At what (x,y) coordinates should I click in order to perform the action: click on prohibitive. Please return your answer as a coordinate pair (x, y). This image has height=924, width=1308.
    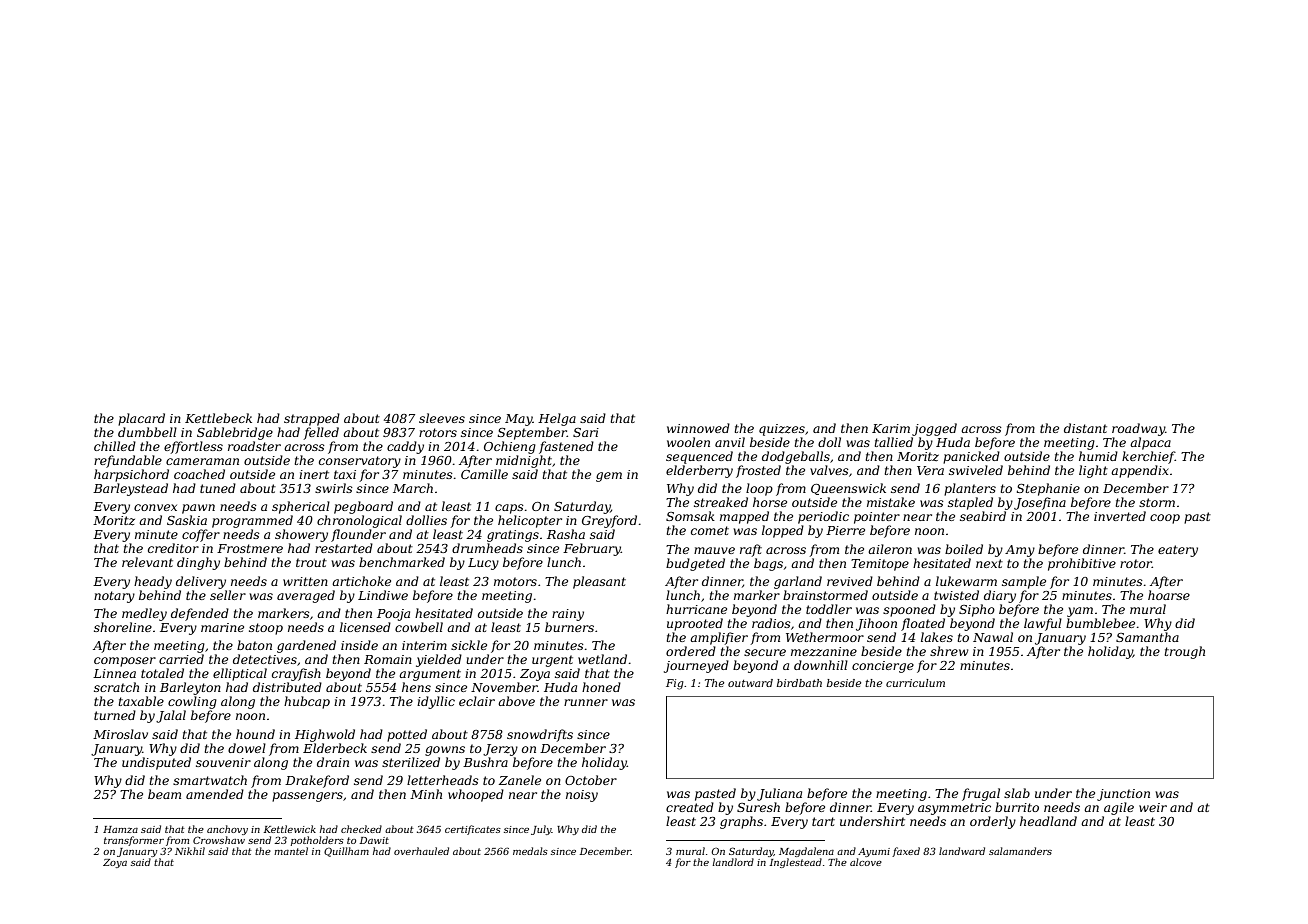
    Looking at the image, I should click on (1082, 564).
